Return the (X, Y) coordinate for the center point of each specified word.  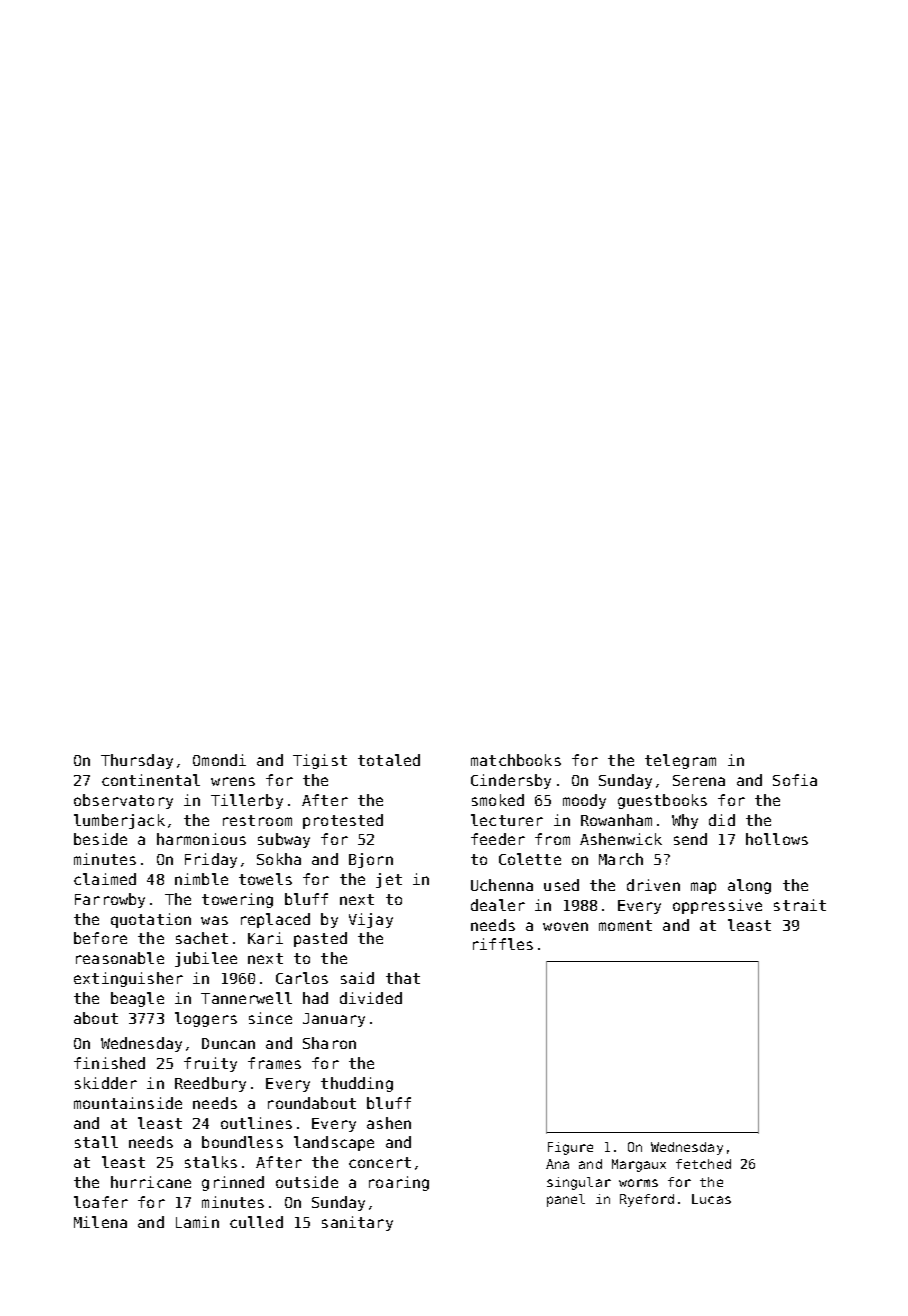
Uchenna (502, 885)
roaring (399, 1183)
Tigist (320, 761)
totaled (389, 760)
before (100, 938)
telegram (680, 761)
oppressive (717, 906)
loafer (101, 1202)
